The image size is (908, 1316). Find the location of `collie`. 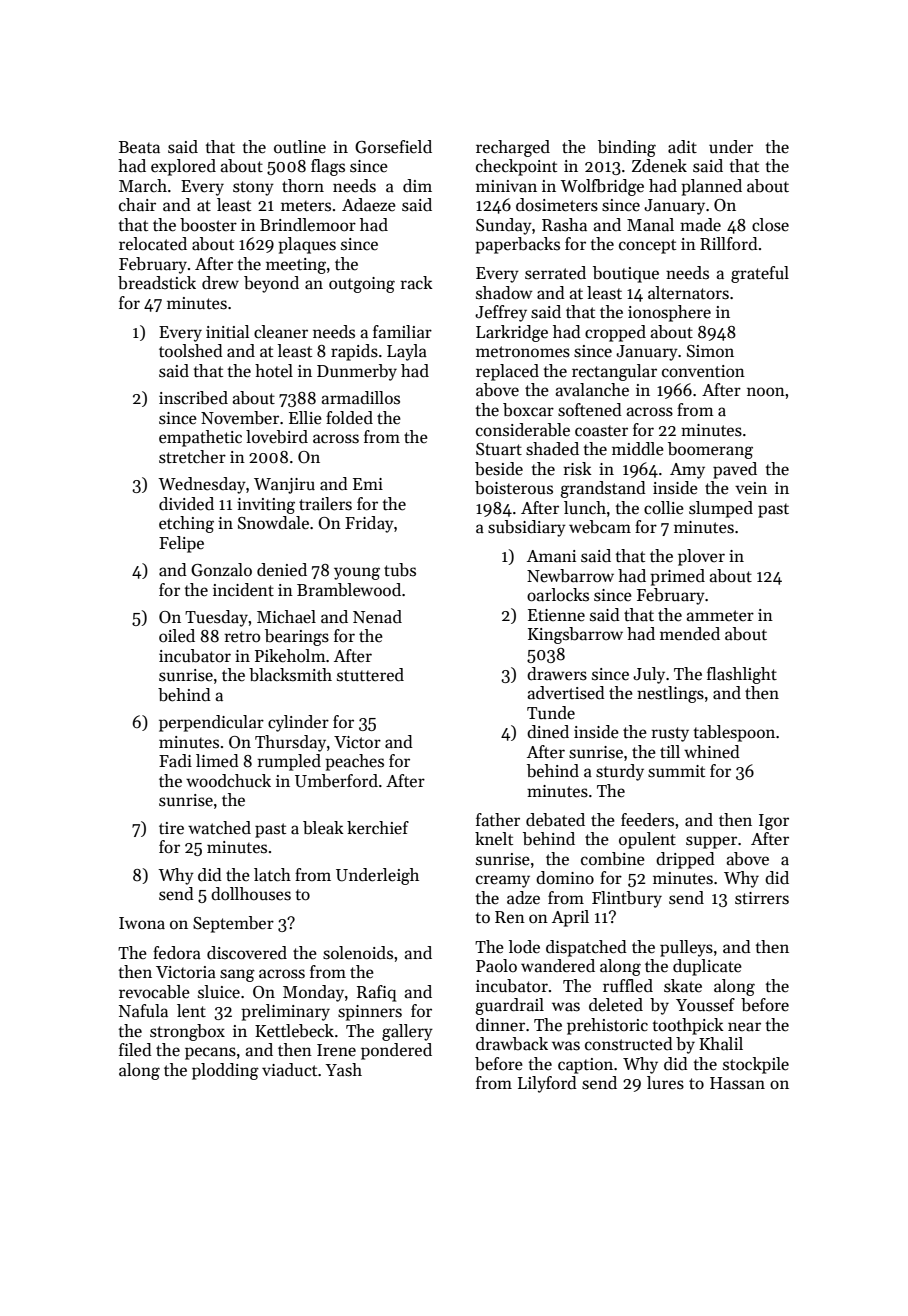

collie is located at coordinates (664, 508).
